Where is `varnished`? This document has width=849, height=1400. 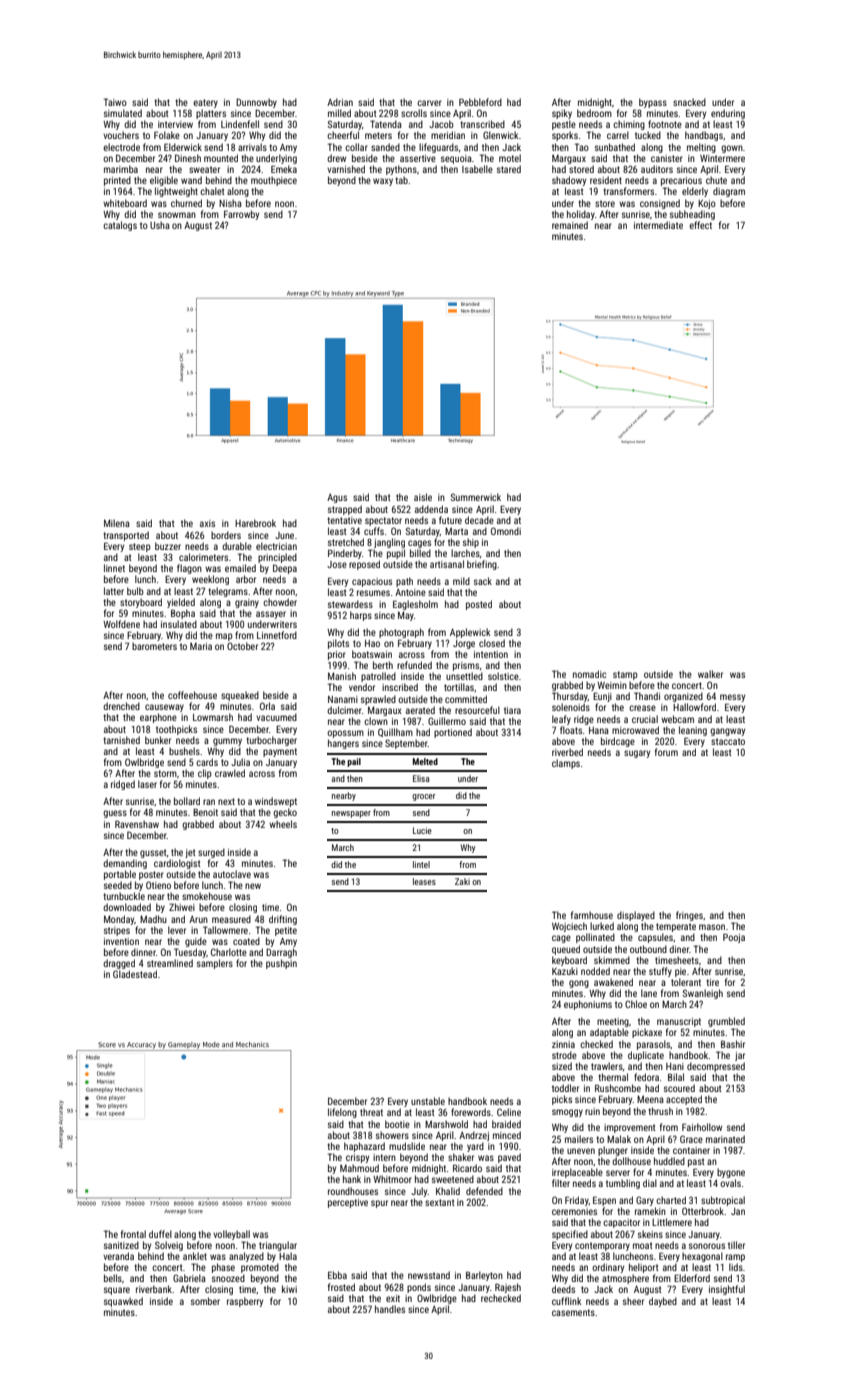
varnished is located at coordinates (346, 169).
